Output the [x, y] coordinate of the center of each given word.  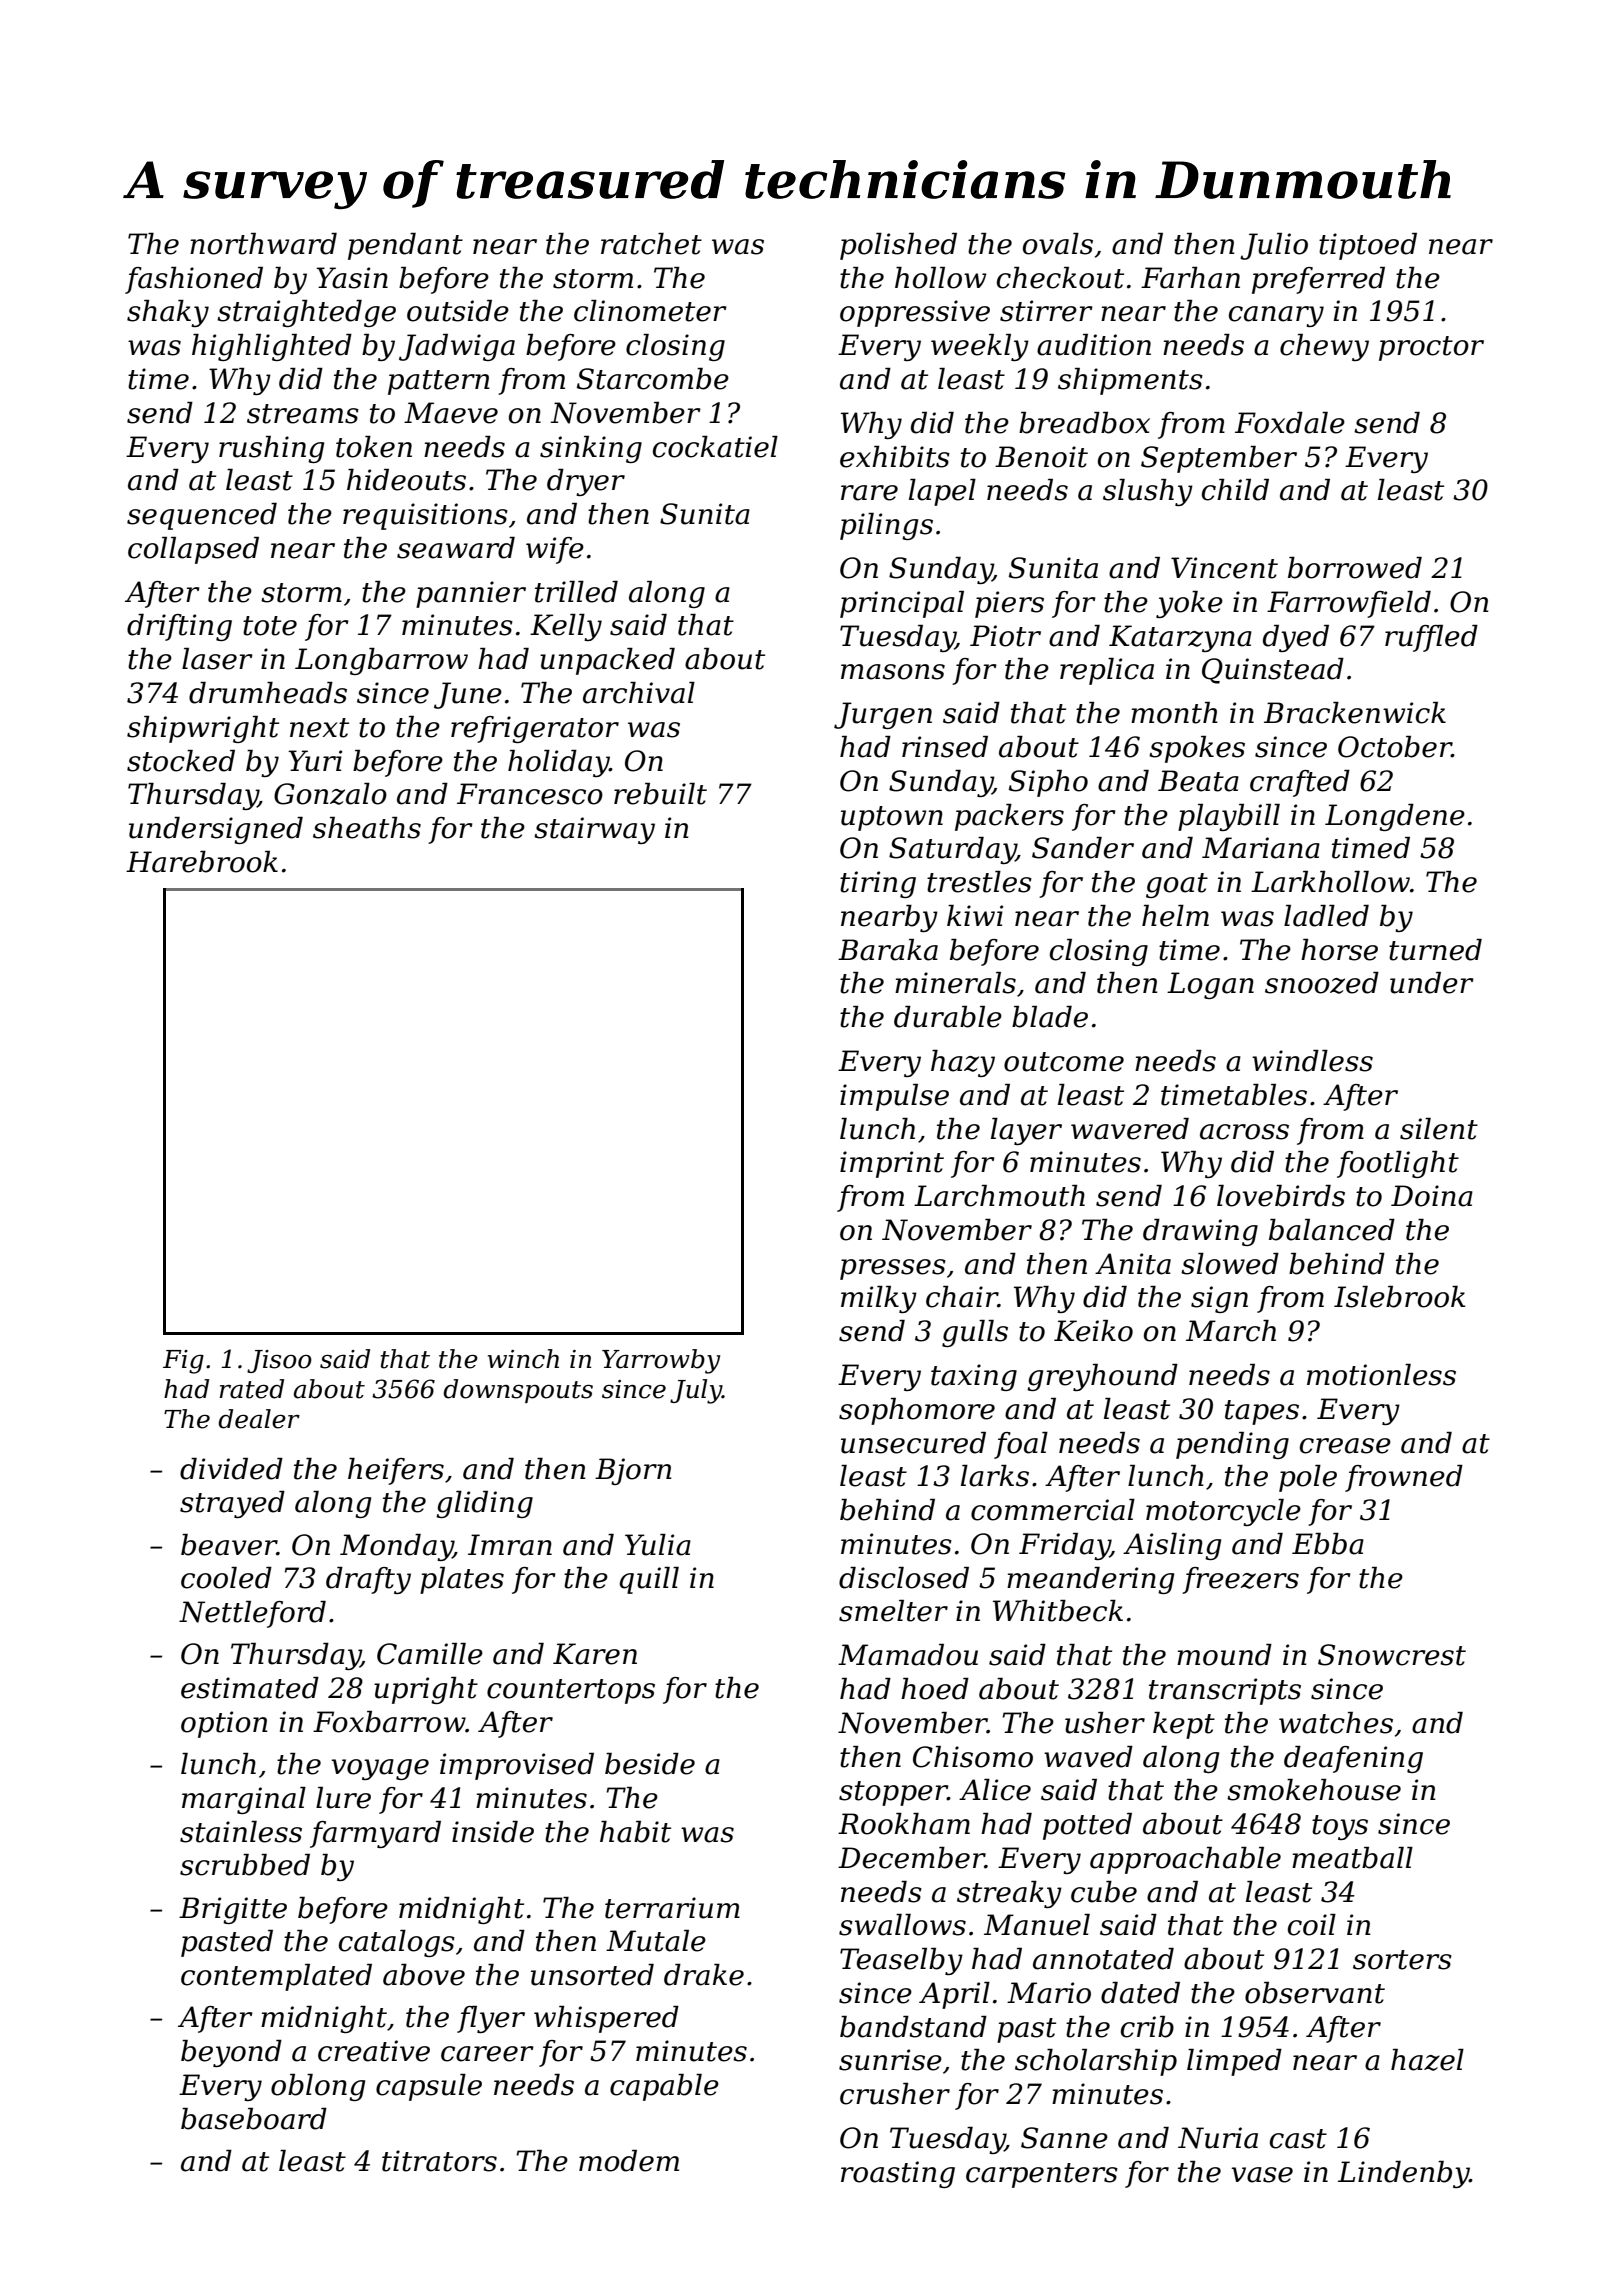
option [224, 1724]
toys [1340, 1827]
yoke [1189, 604]
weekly [980, 347]
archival [639, 693]
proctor [1431, 348]
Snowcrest [1392, 1655]
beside [650, 1764]
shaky [168, 313]
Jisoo [279, 1361]
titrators [439, 2161]
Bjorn [633, 1471]
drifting [179, 627]
